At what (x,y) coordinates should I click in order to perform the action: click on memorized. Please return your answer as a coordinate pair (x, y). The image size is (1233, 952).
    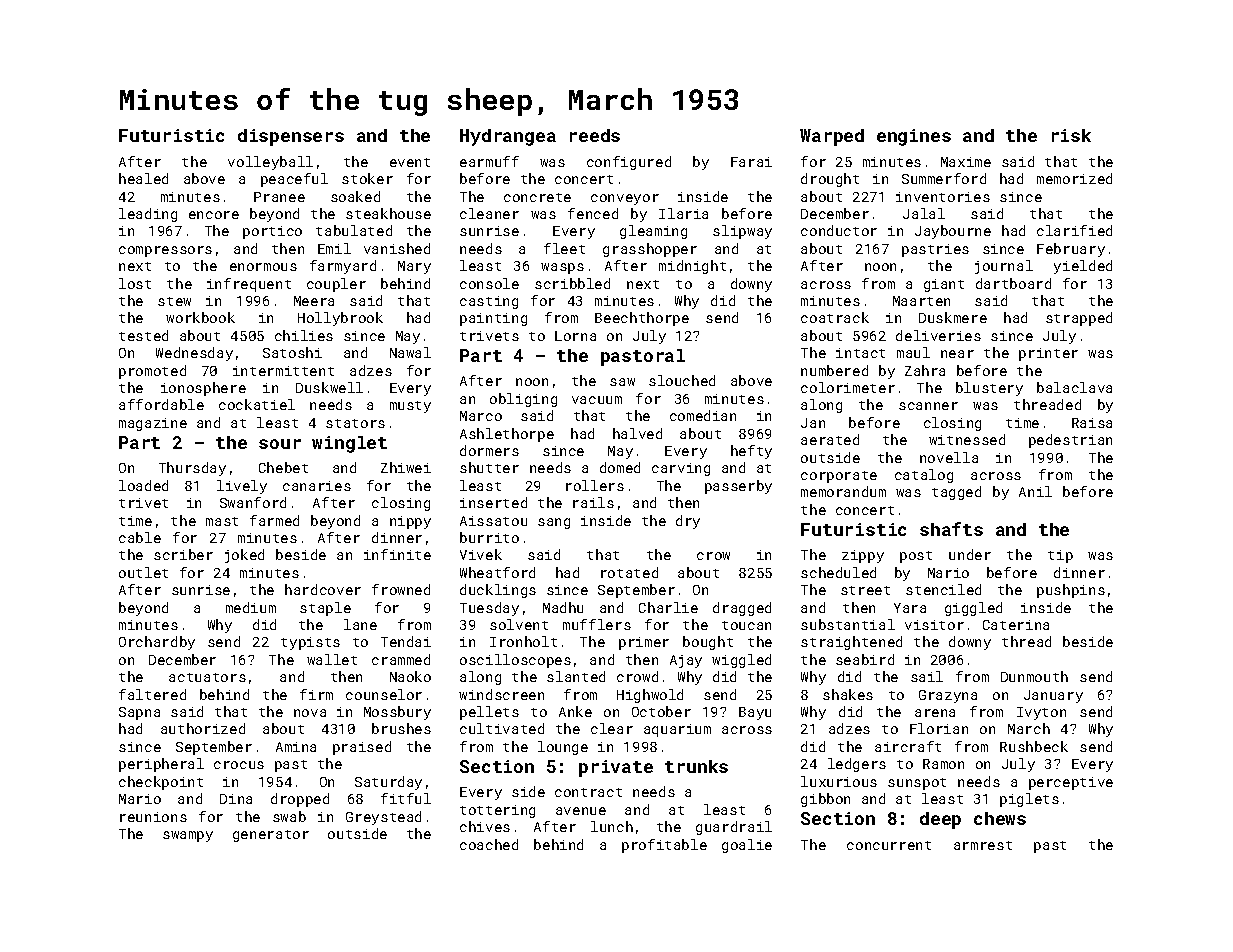
    Looking at the image, I should click on (1074, 178).
